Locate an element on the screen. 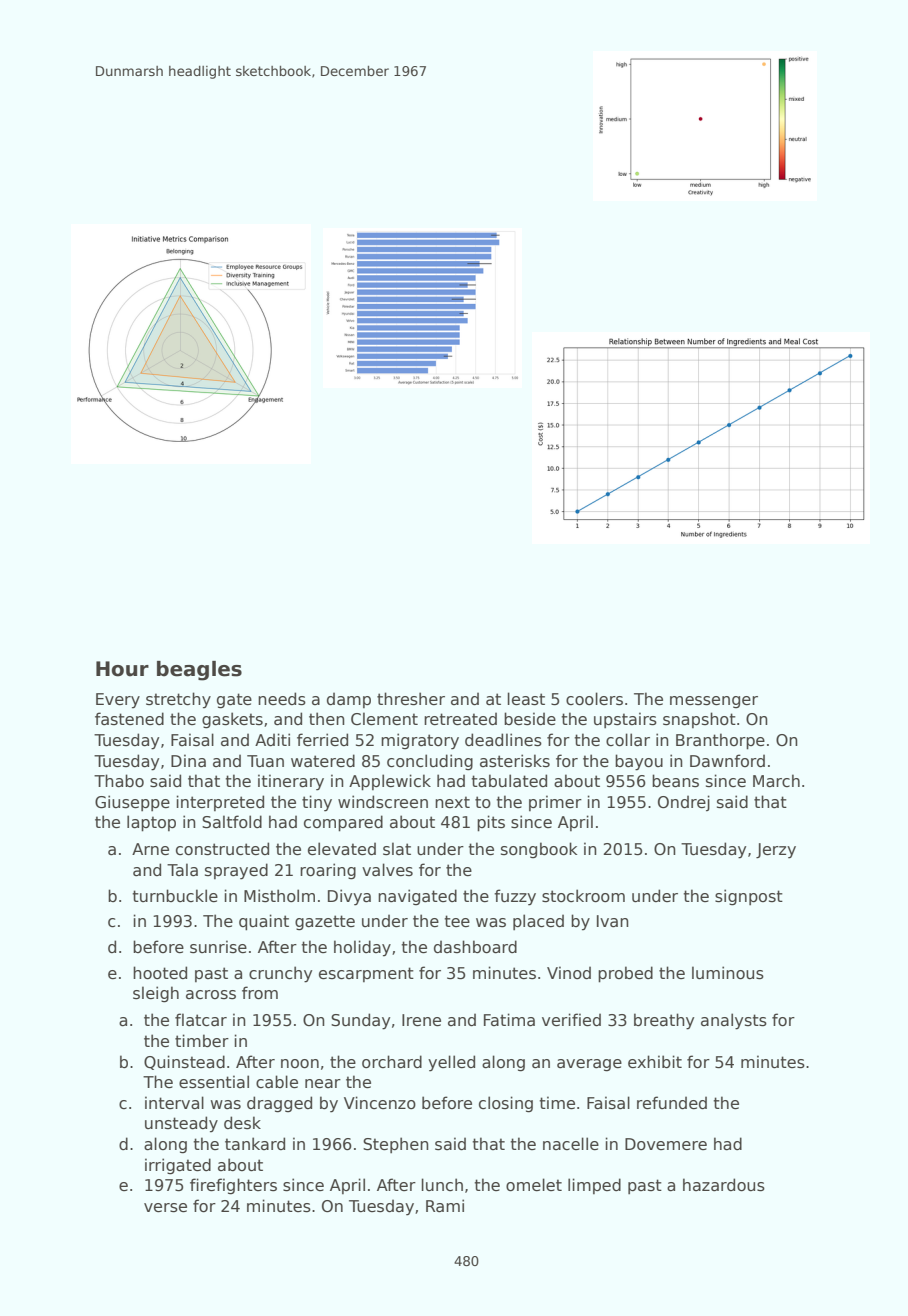  turnbuckle is located at coordinates (175, 896).
